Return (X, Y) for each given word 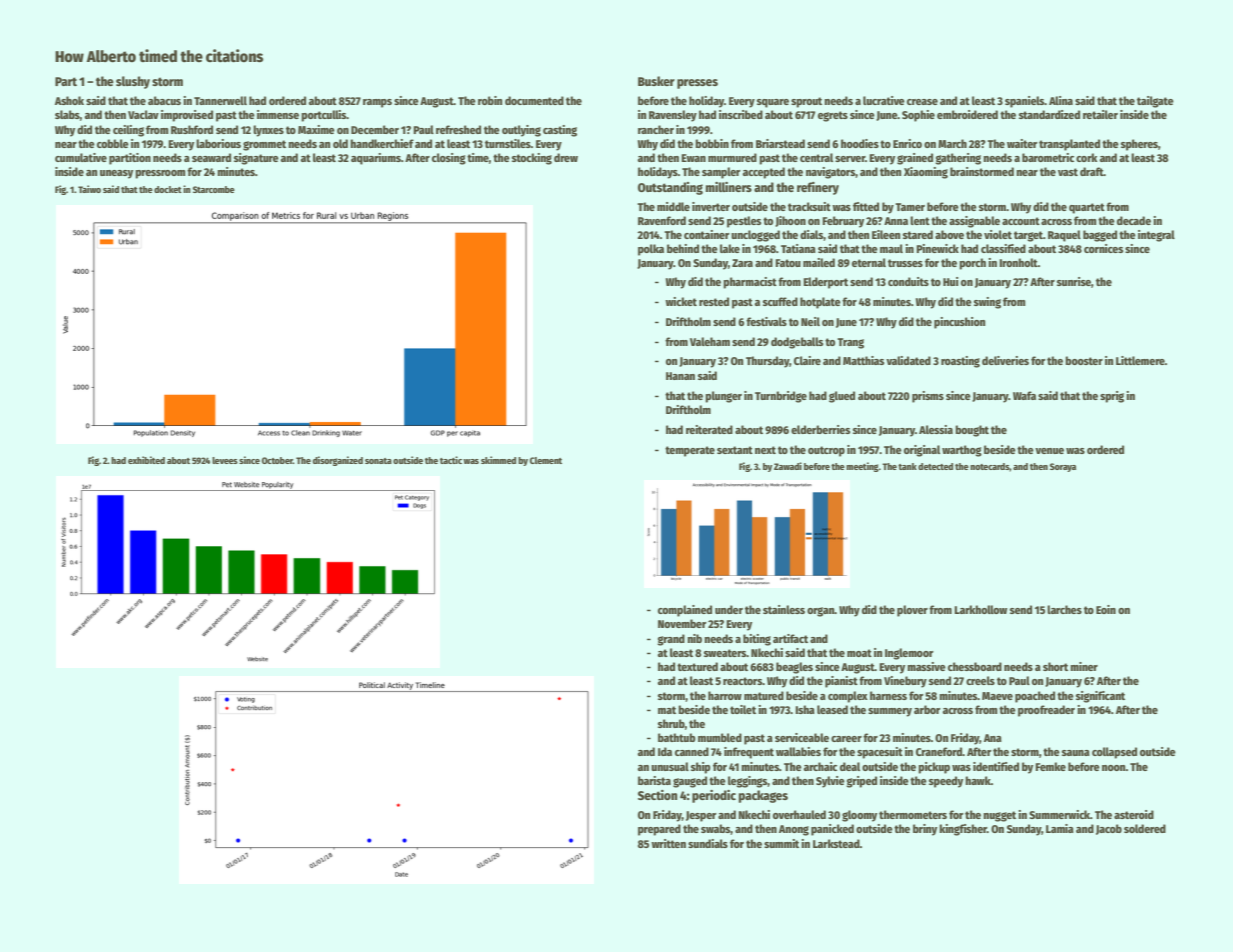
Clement (546, 460)
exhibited (146, 460)
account (1021, 221)
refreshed (458, 129)
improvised (187, 116)
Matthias (863, 360)
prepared (659, 830)
